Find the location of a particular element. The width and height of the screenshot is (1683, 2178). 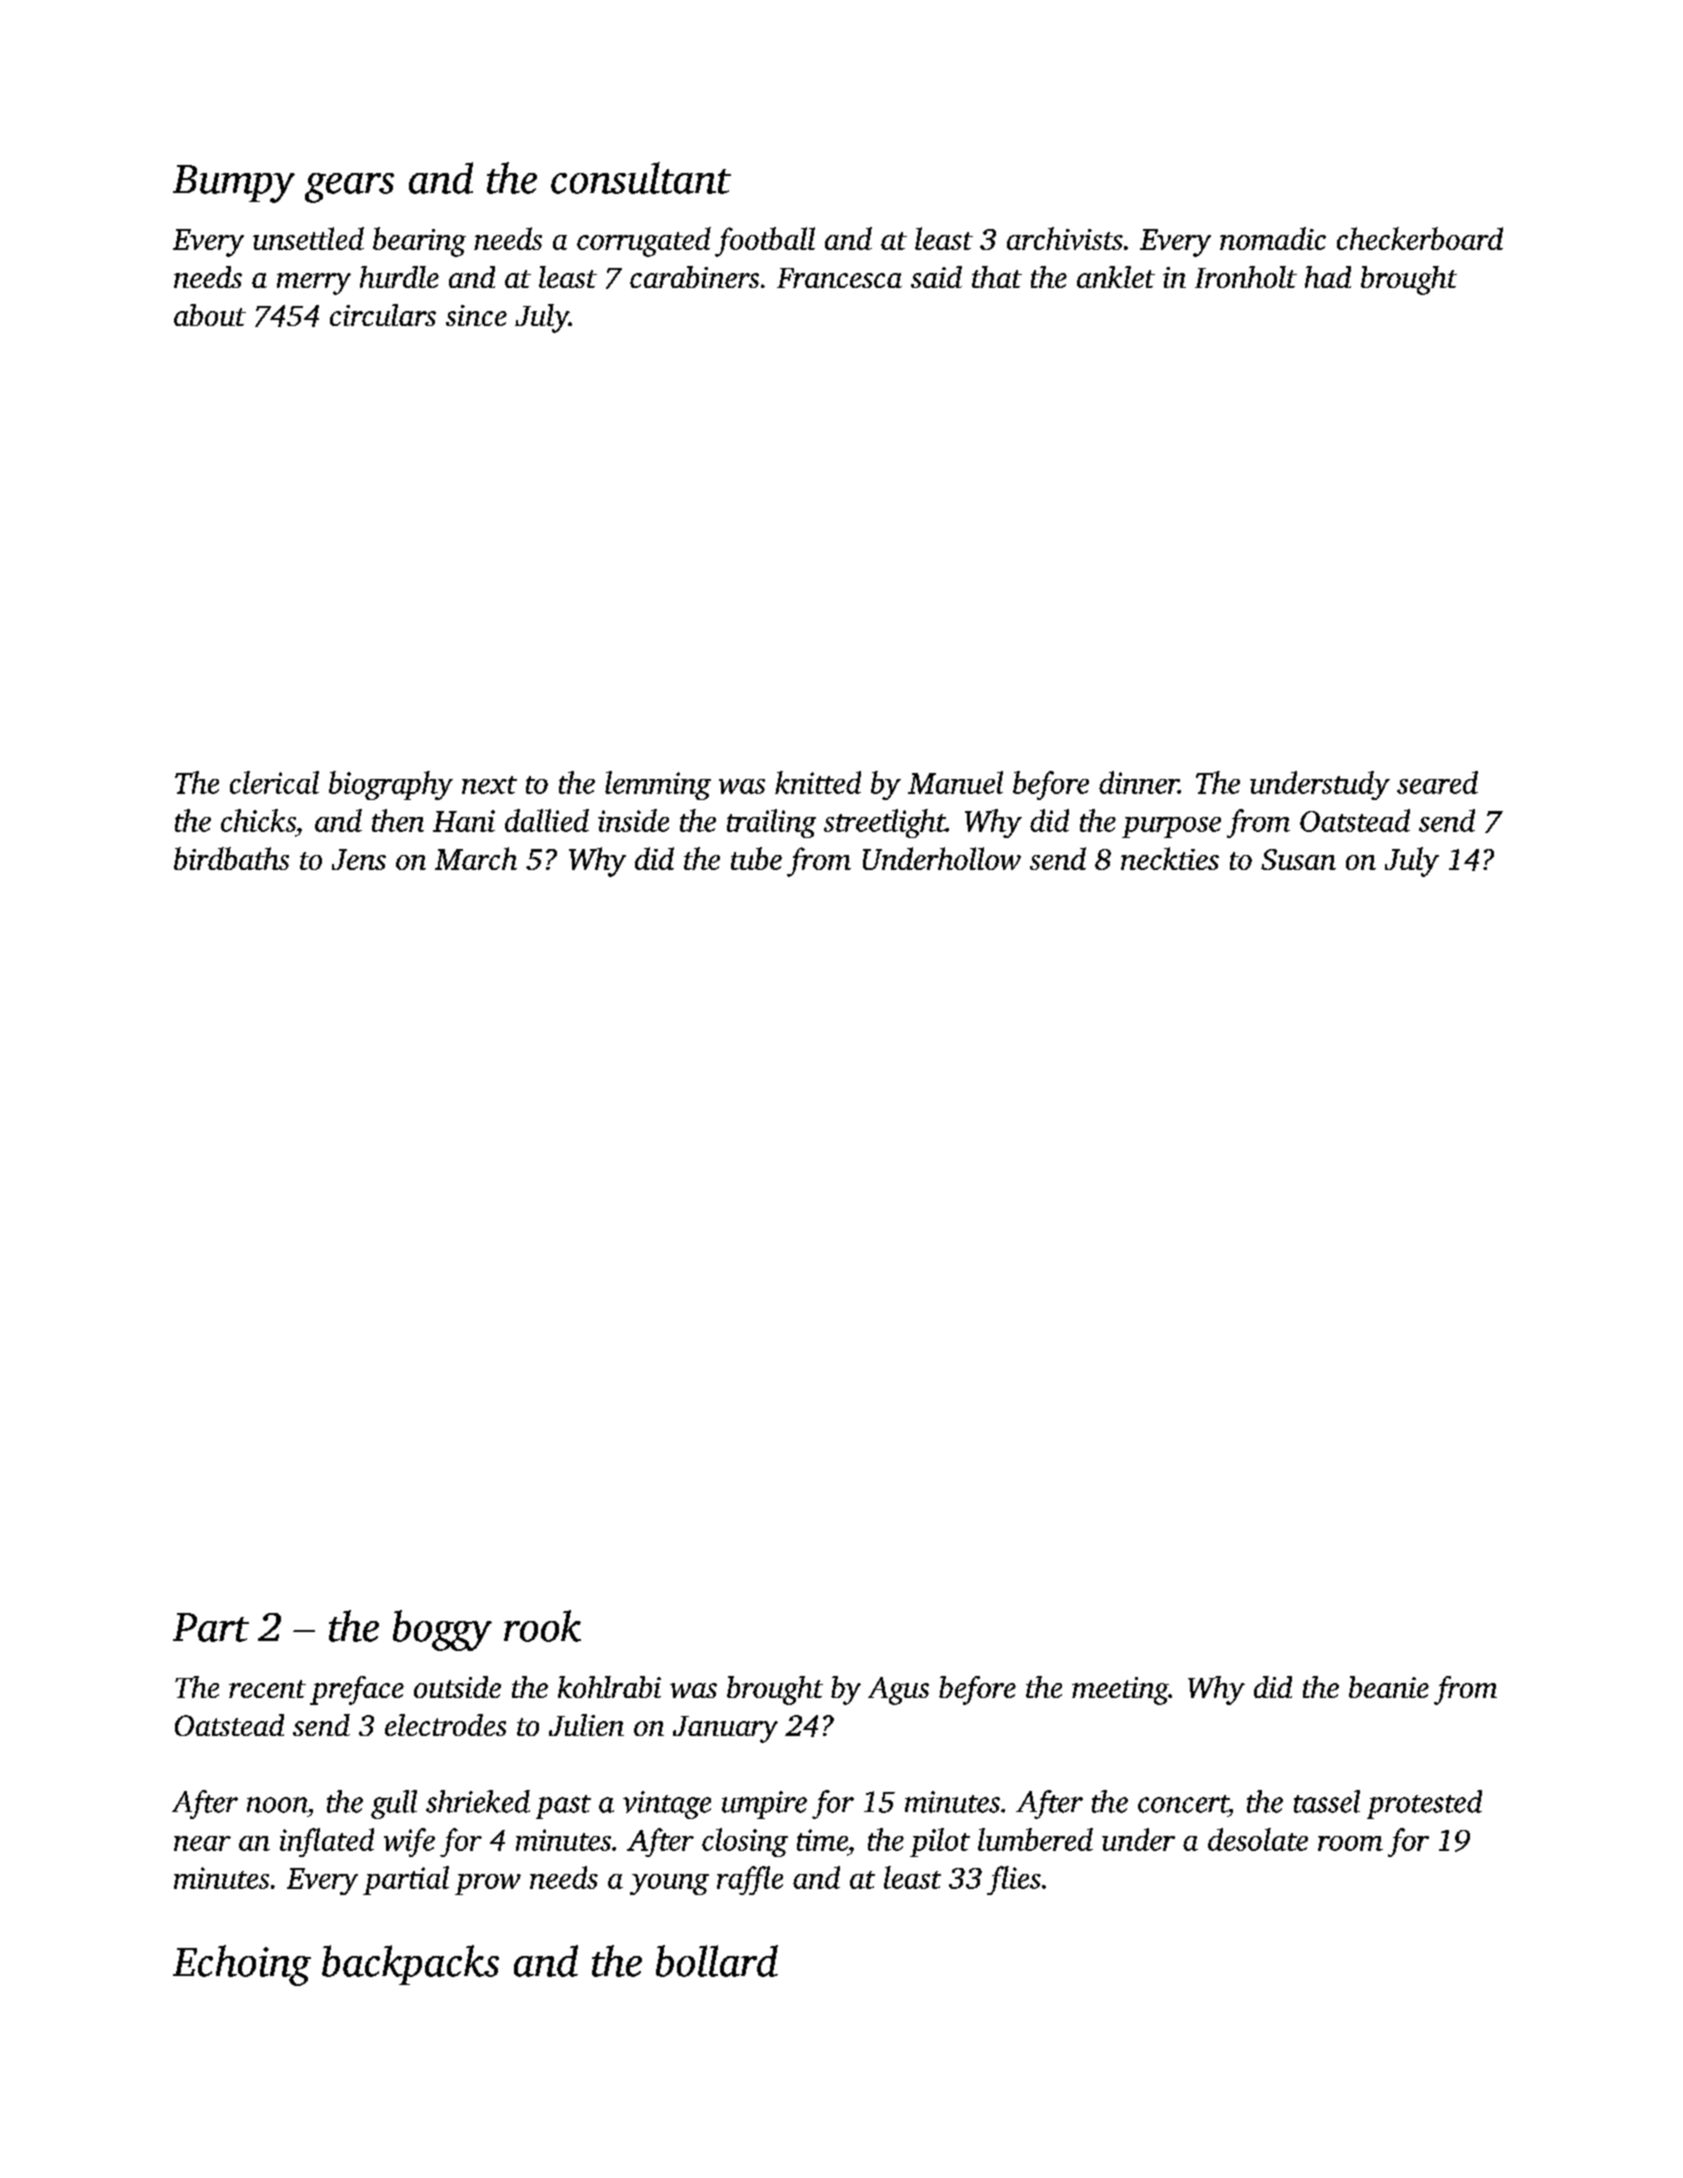

checkerboard is located at coordinates (1420, 238).
